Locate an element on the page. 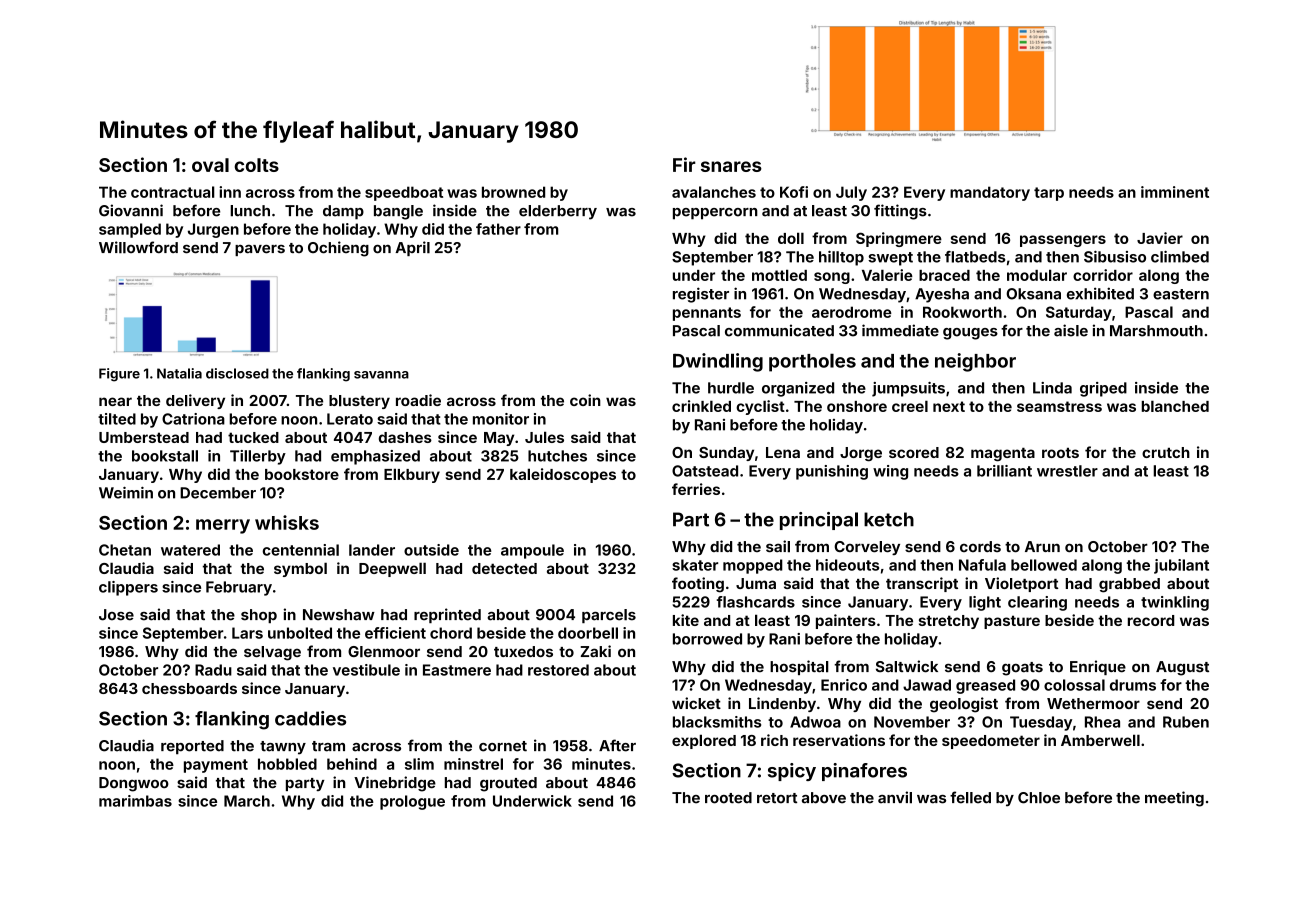 This image has width=1308, height=924. marimbas is located at coordinates (135, 801).
